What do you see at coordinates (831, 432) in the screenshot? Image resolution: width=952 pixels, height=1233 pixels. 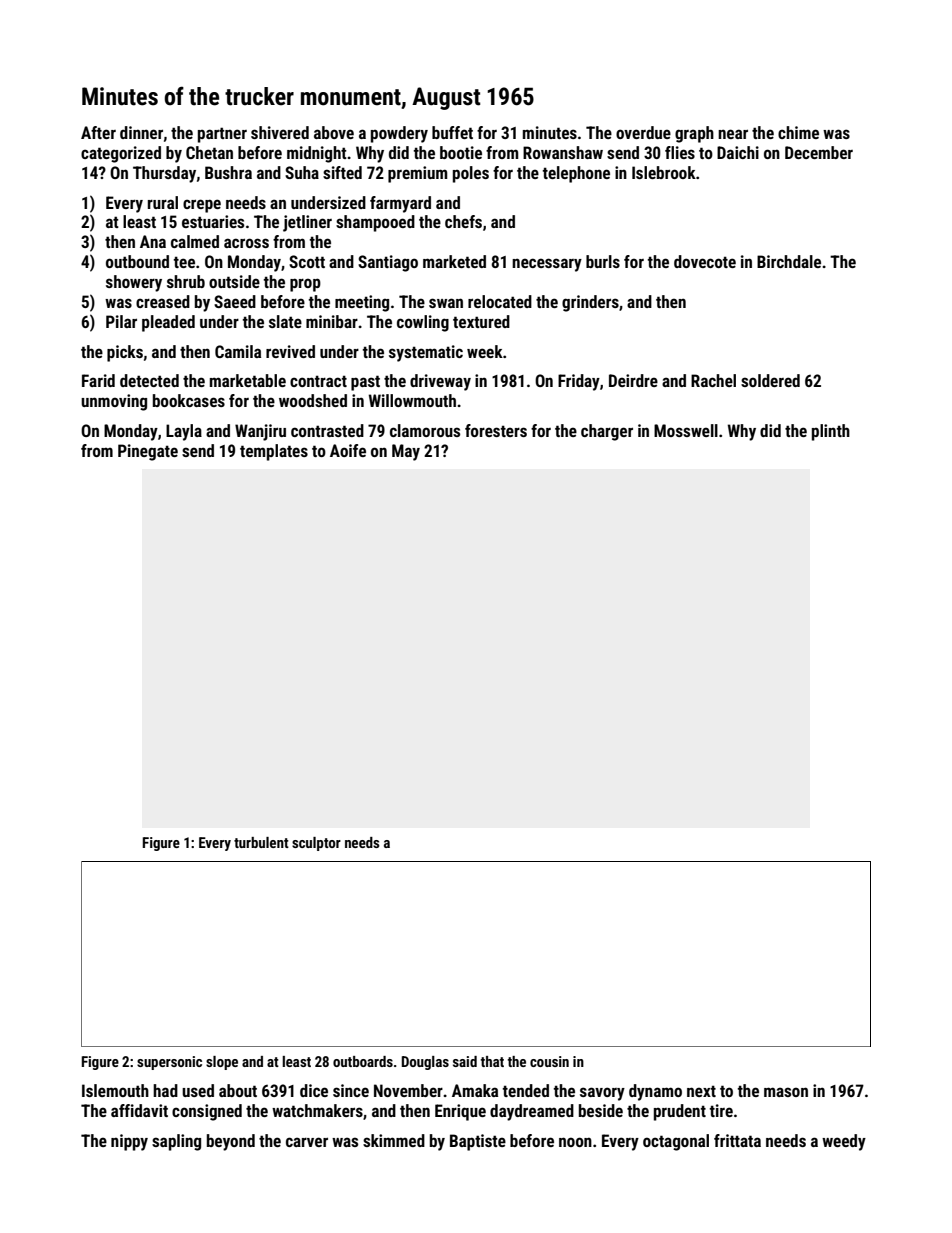 I see `plinth` at bounding box center [831, 432].
